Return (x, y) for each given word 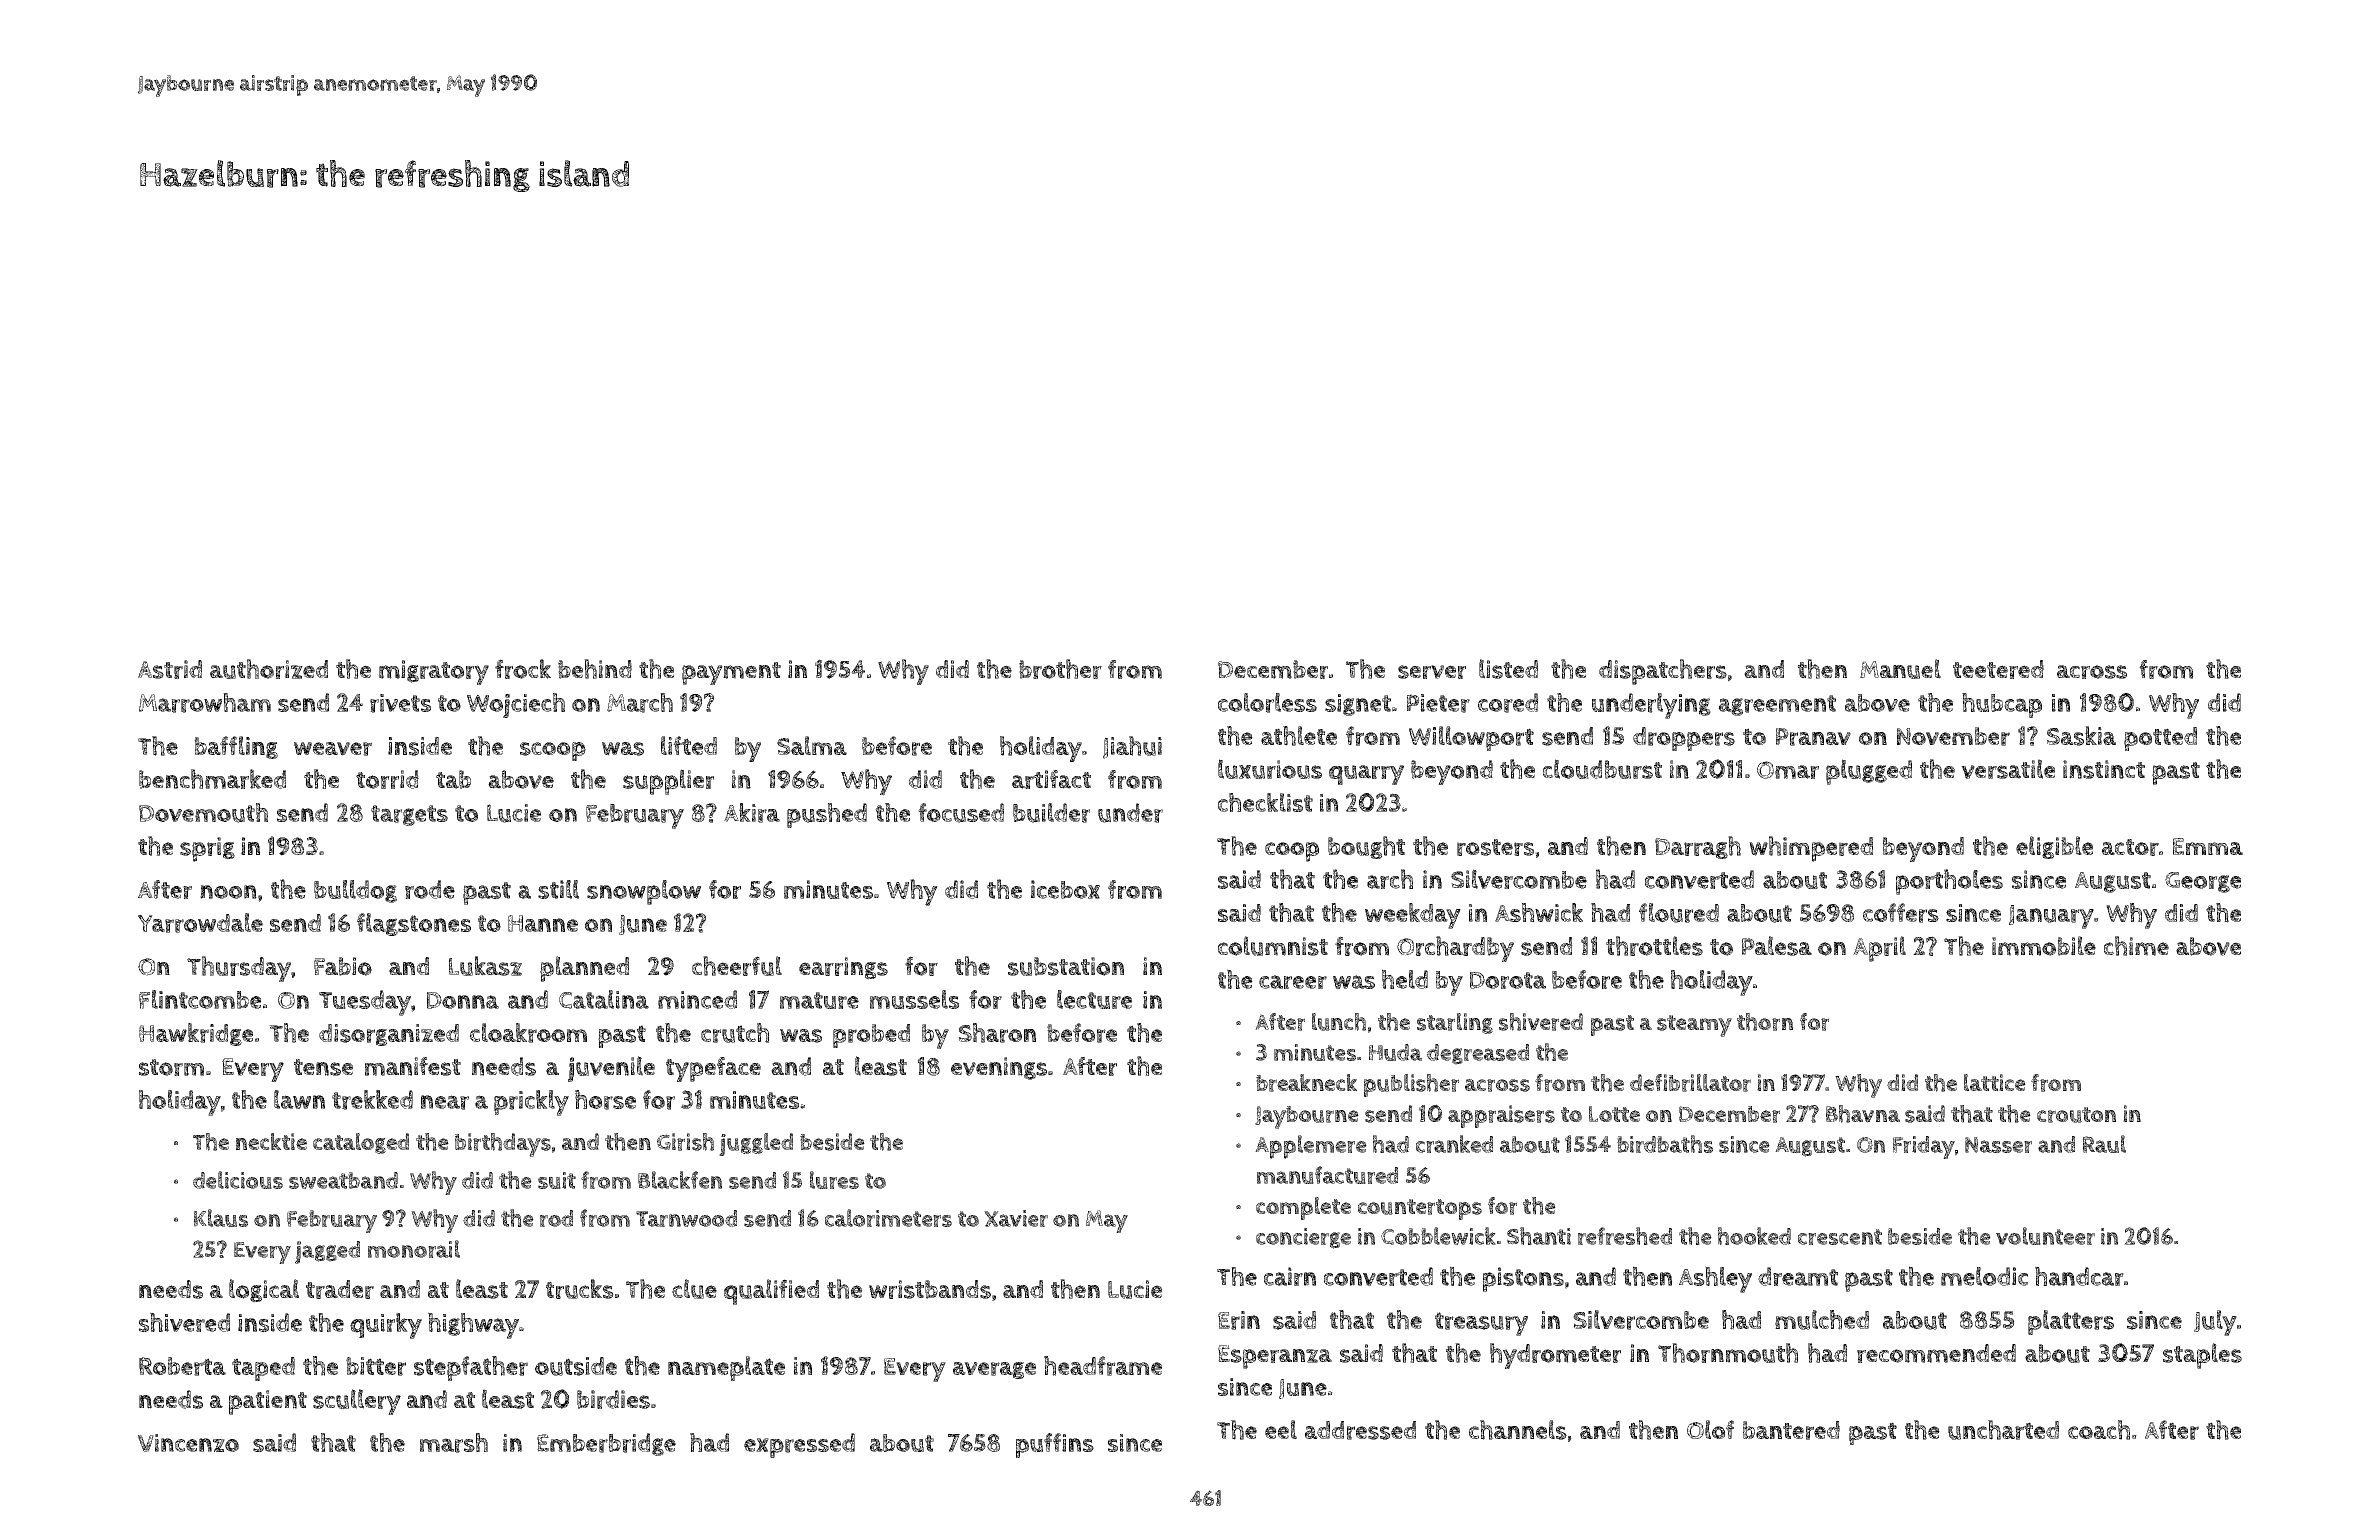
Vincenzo (188, 1443)
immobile (2044, 946)
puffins (1055, 1445)
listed (1508, 669)
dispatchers (1663, 672)
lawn (299, 1099)
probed (871, 1036)
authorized (269, 669)
